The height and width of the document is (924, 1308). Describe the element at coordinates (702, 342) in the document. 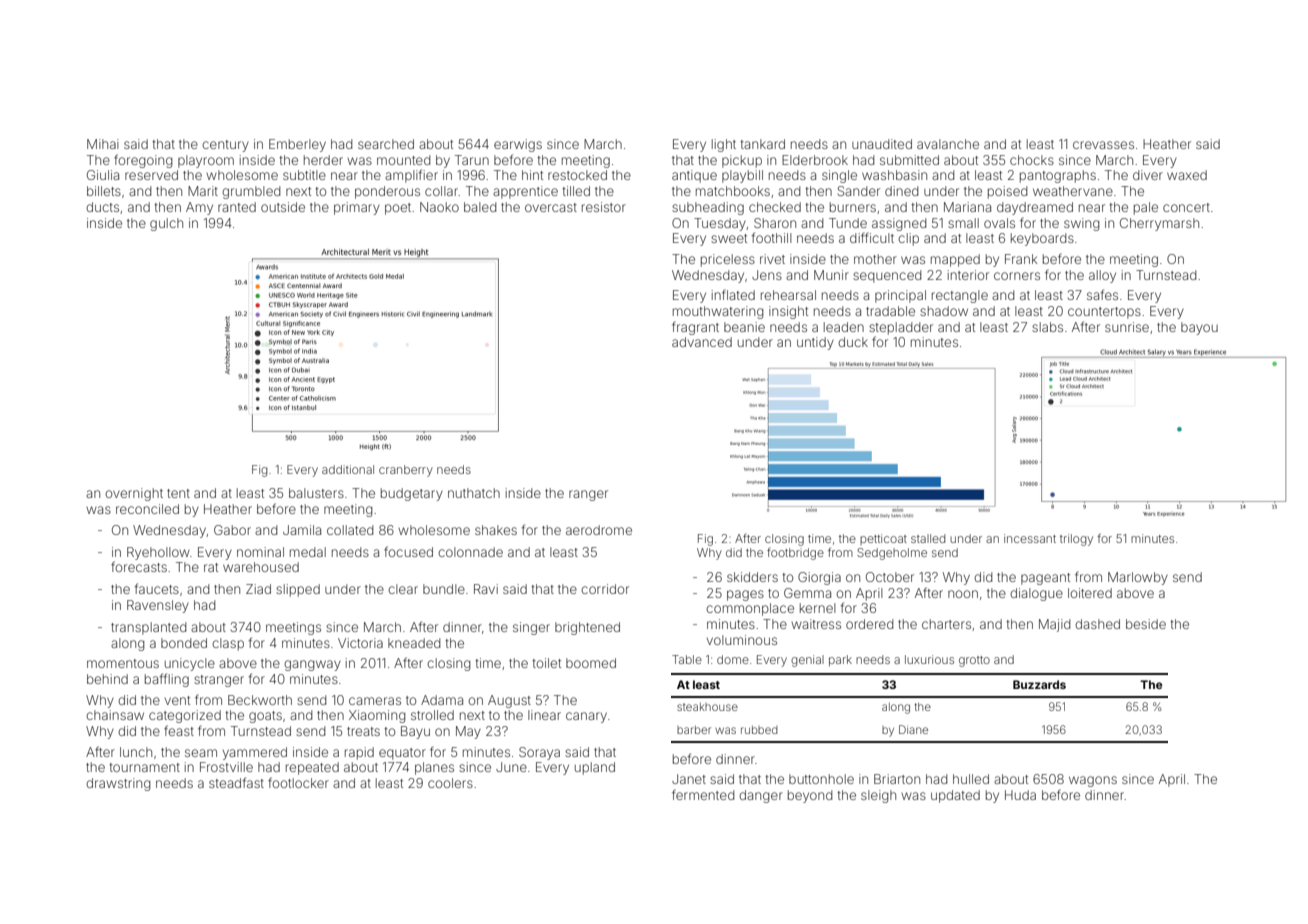

I see `advanced` at that location.
